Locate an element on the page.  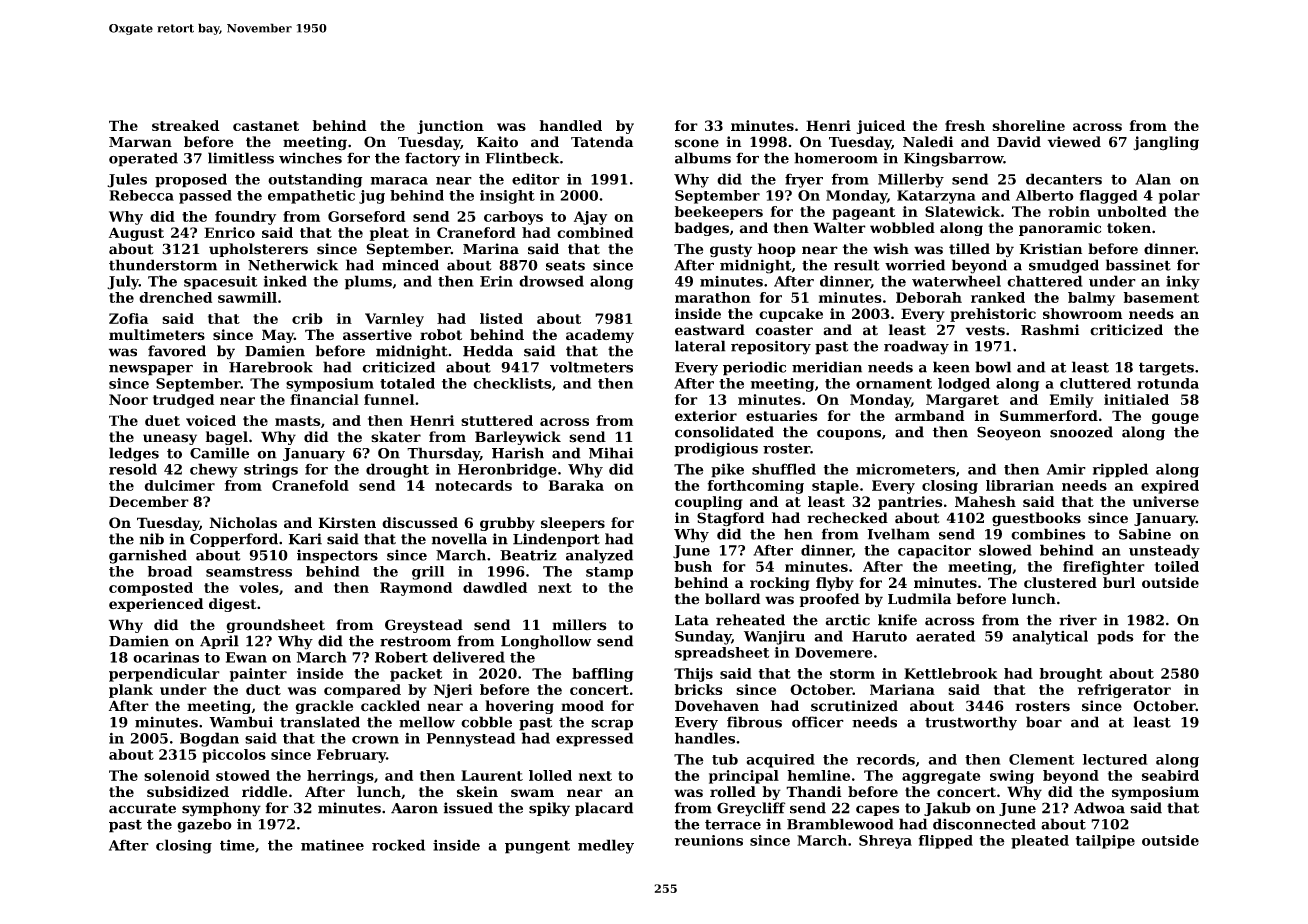
broad is located at coordinates (170, 571).
